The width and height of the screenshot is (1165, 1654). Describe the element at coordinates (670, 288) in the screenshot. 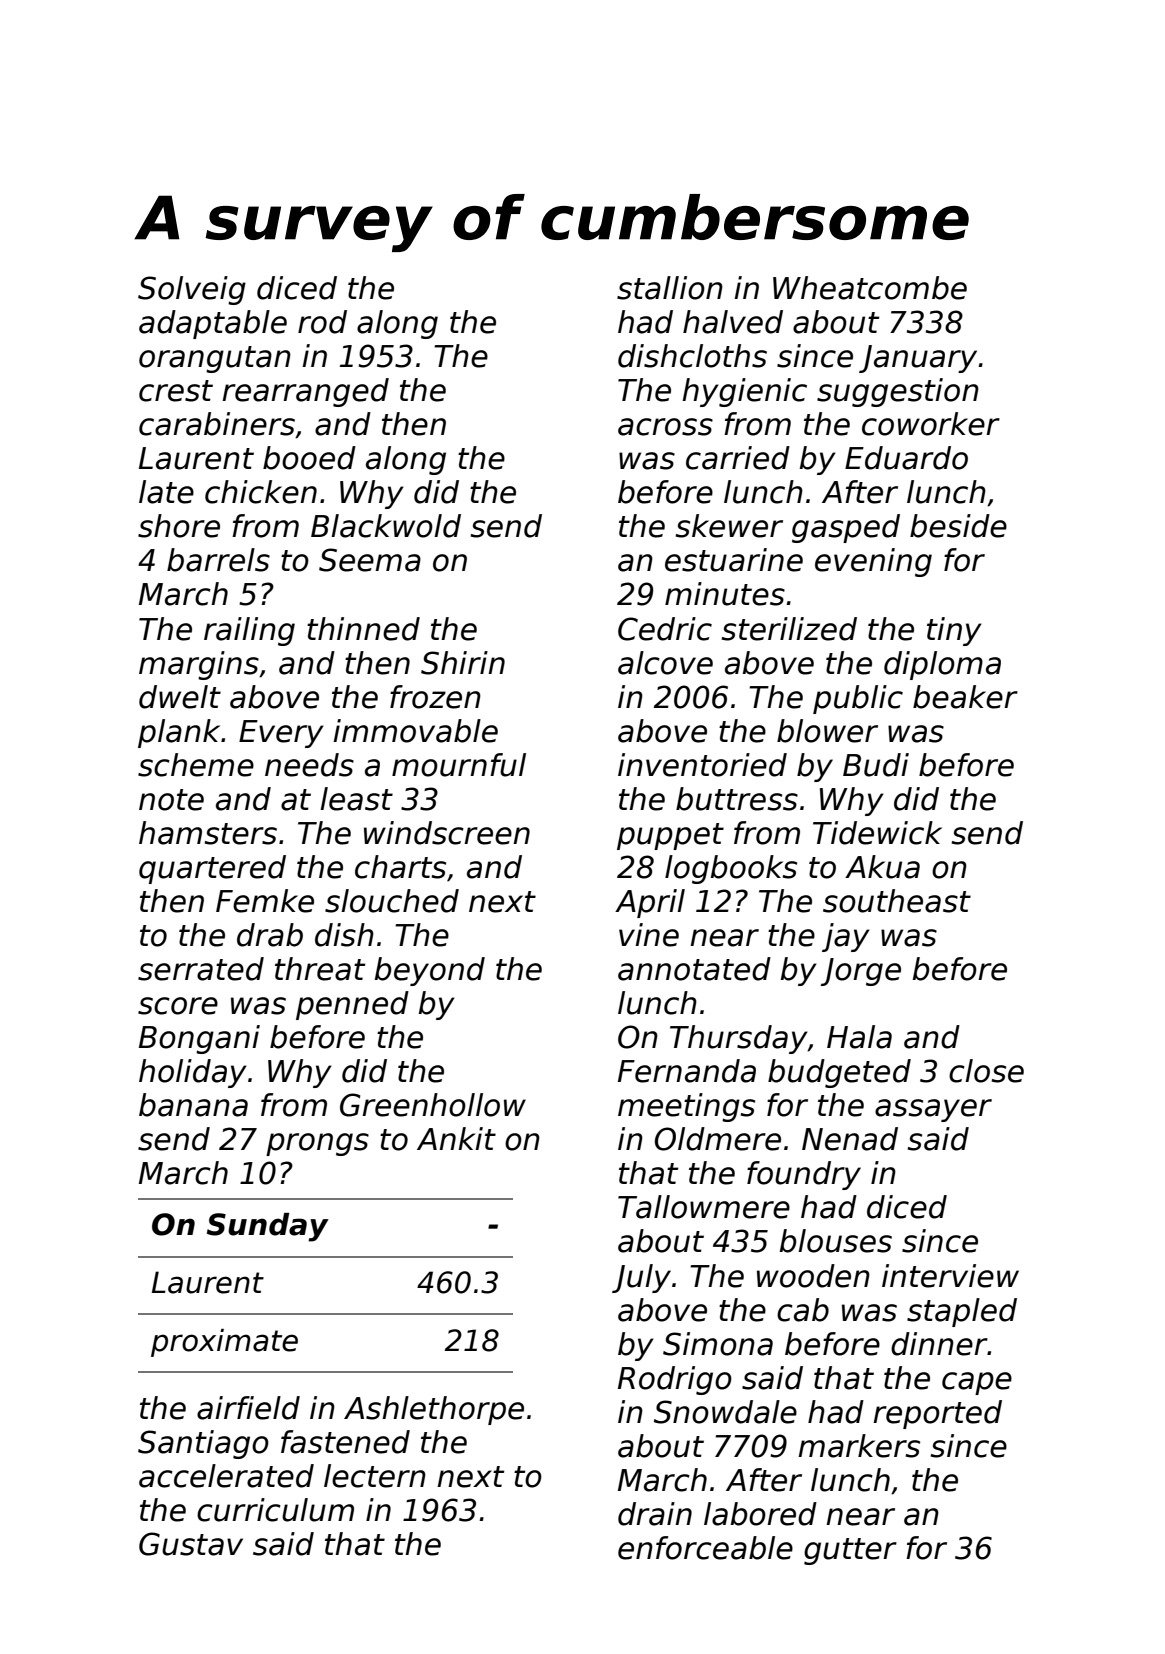

I see `stallion` at that location.
